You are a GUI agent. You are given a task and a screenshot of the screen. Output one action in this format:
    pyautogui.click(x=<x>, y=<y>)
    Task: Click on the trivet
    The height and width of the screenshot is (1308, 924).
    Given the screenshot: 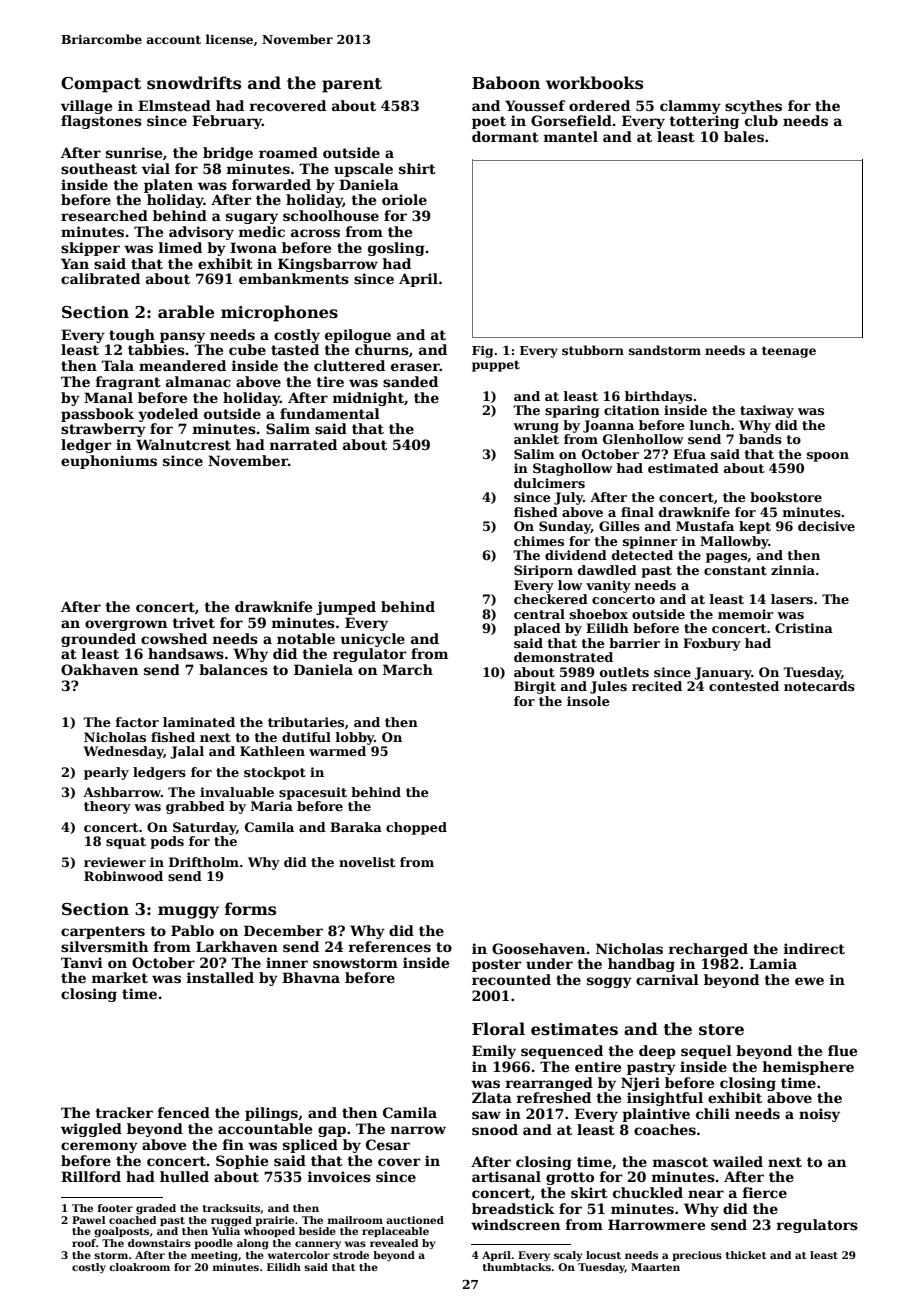 What is the action you would take?
    pyautogui.click(x=193, y=622)
